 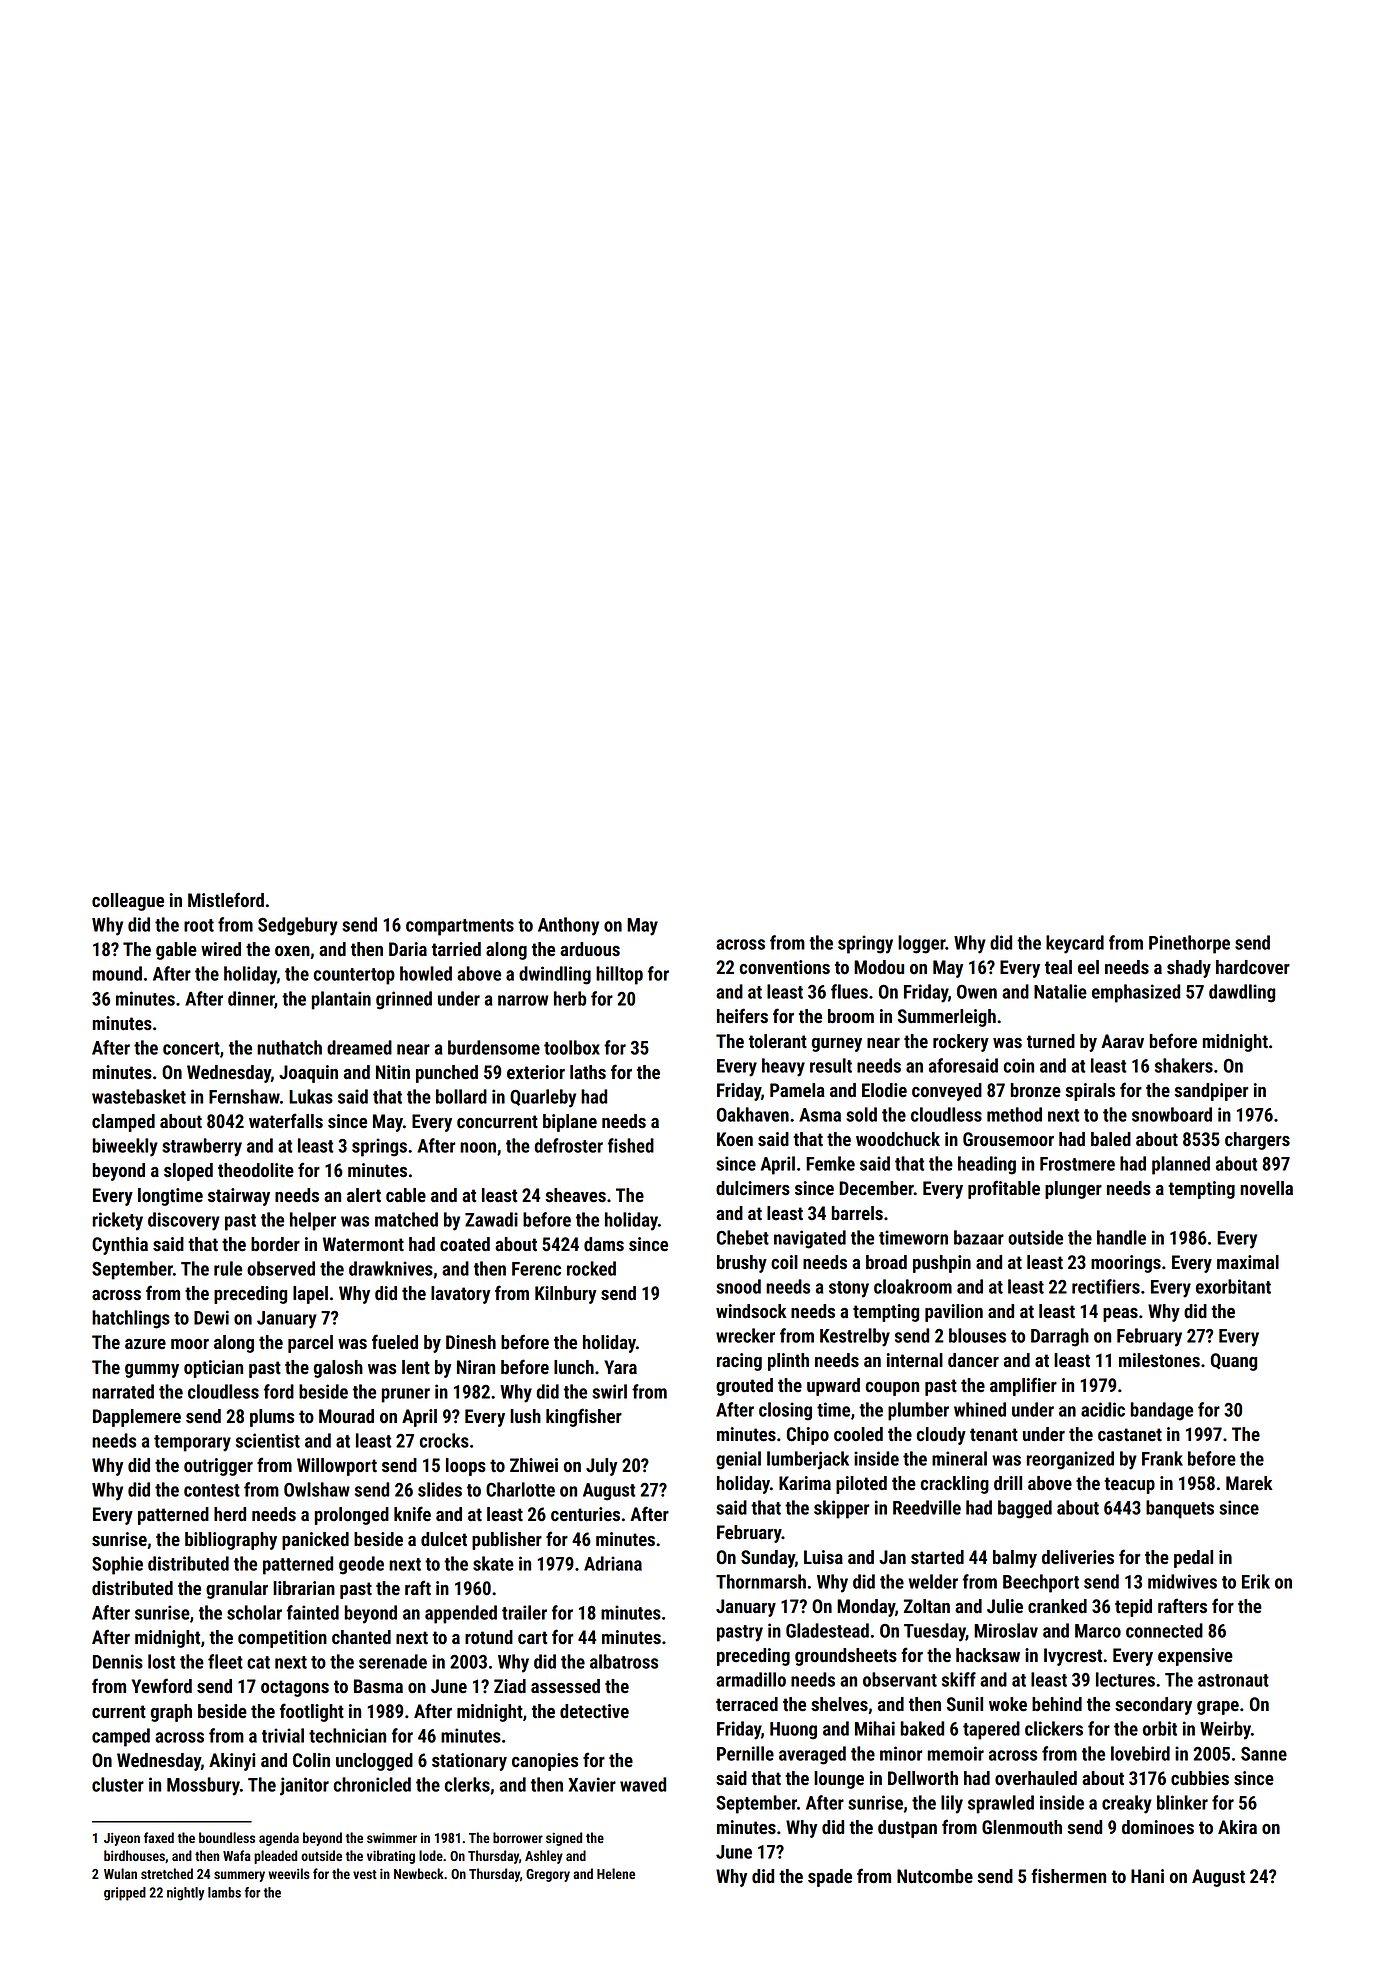 I want to click on keycard, so click(x=1075, y=944).
